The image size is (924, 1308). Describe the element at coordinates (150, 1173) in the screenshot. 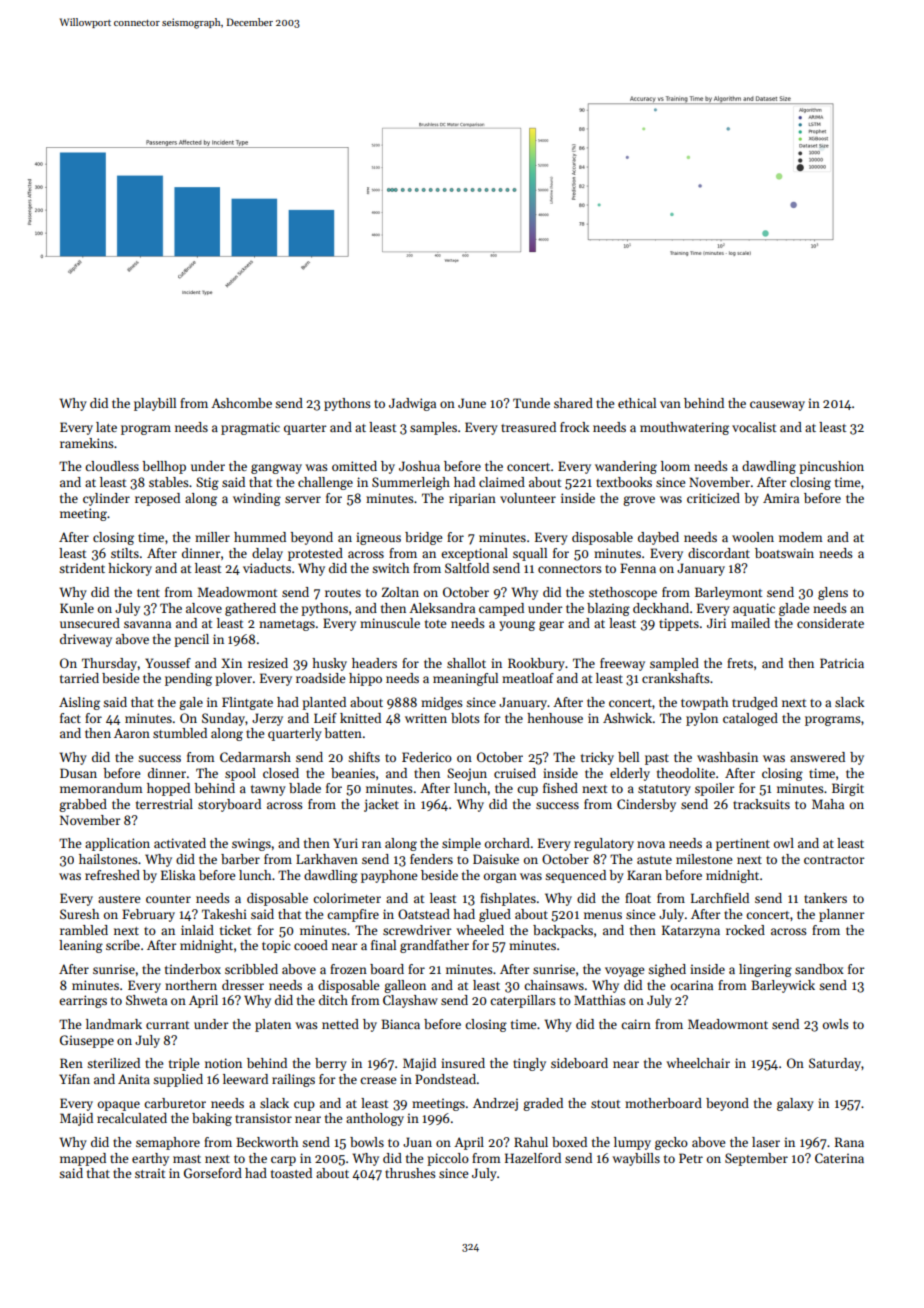

I see `strait` at that location.
